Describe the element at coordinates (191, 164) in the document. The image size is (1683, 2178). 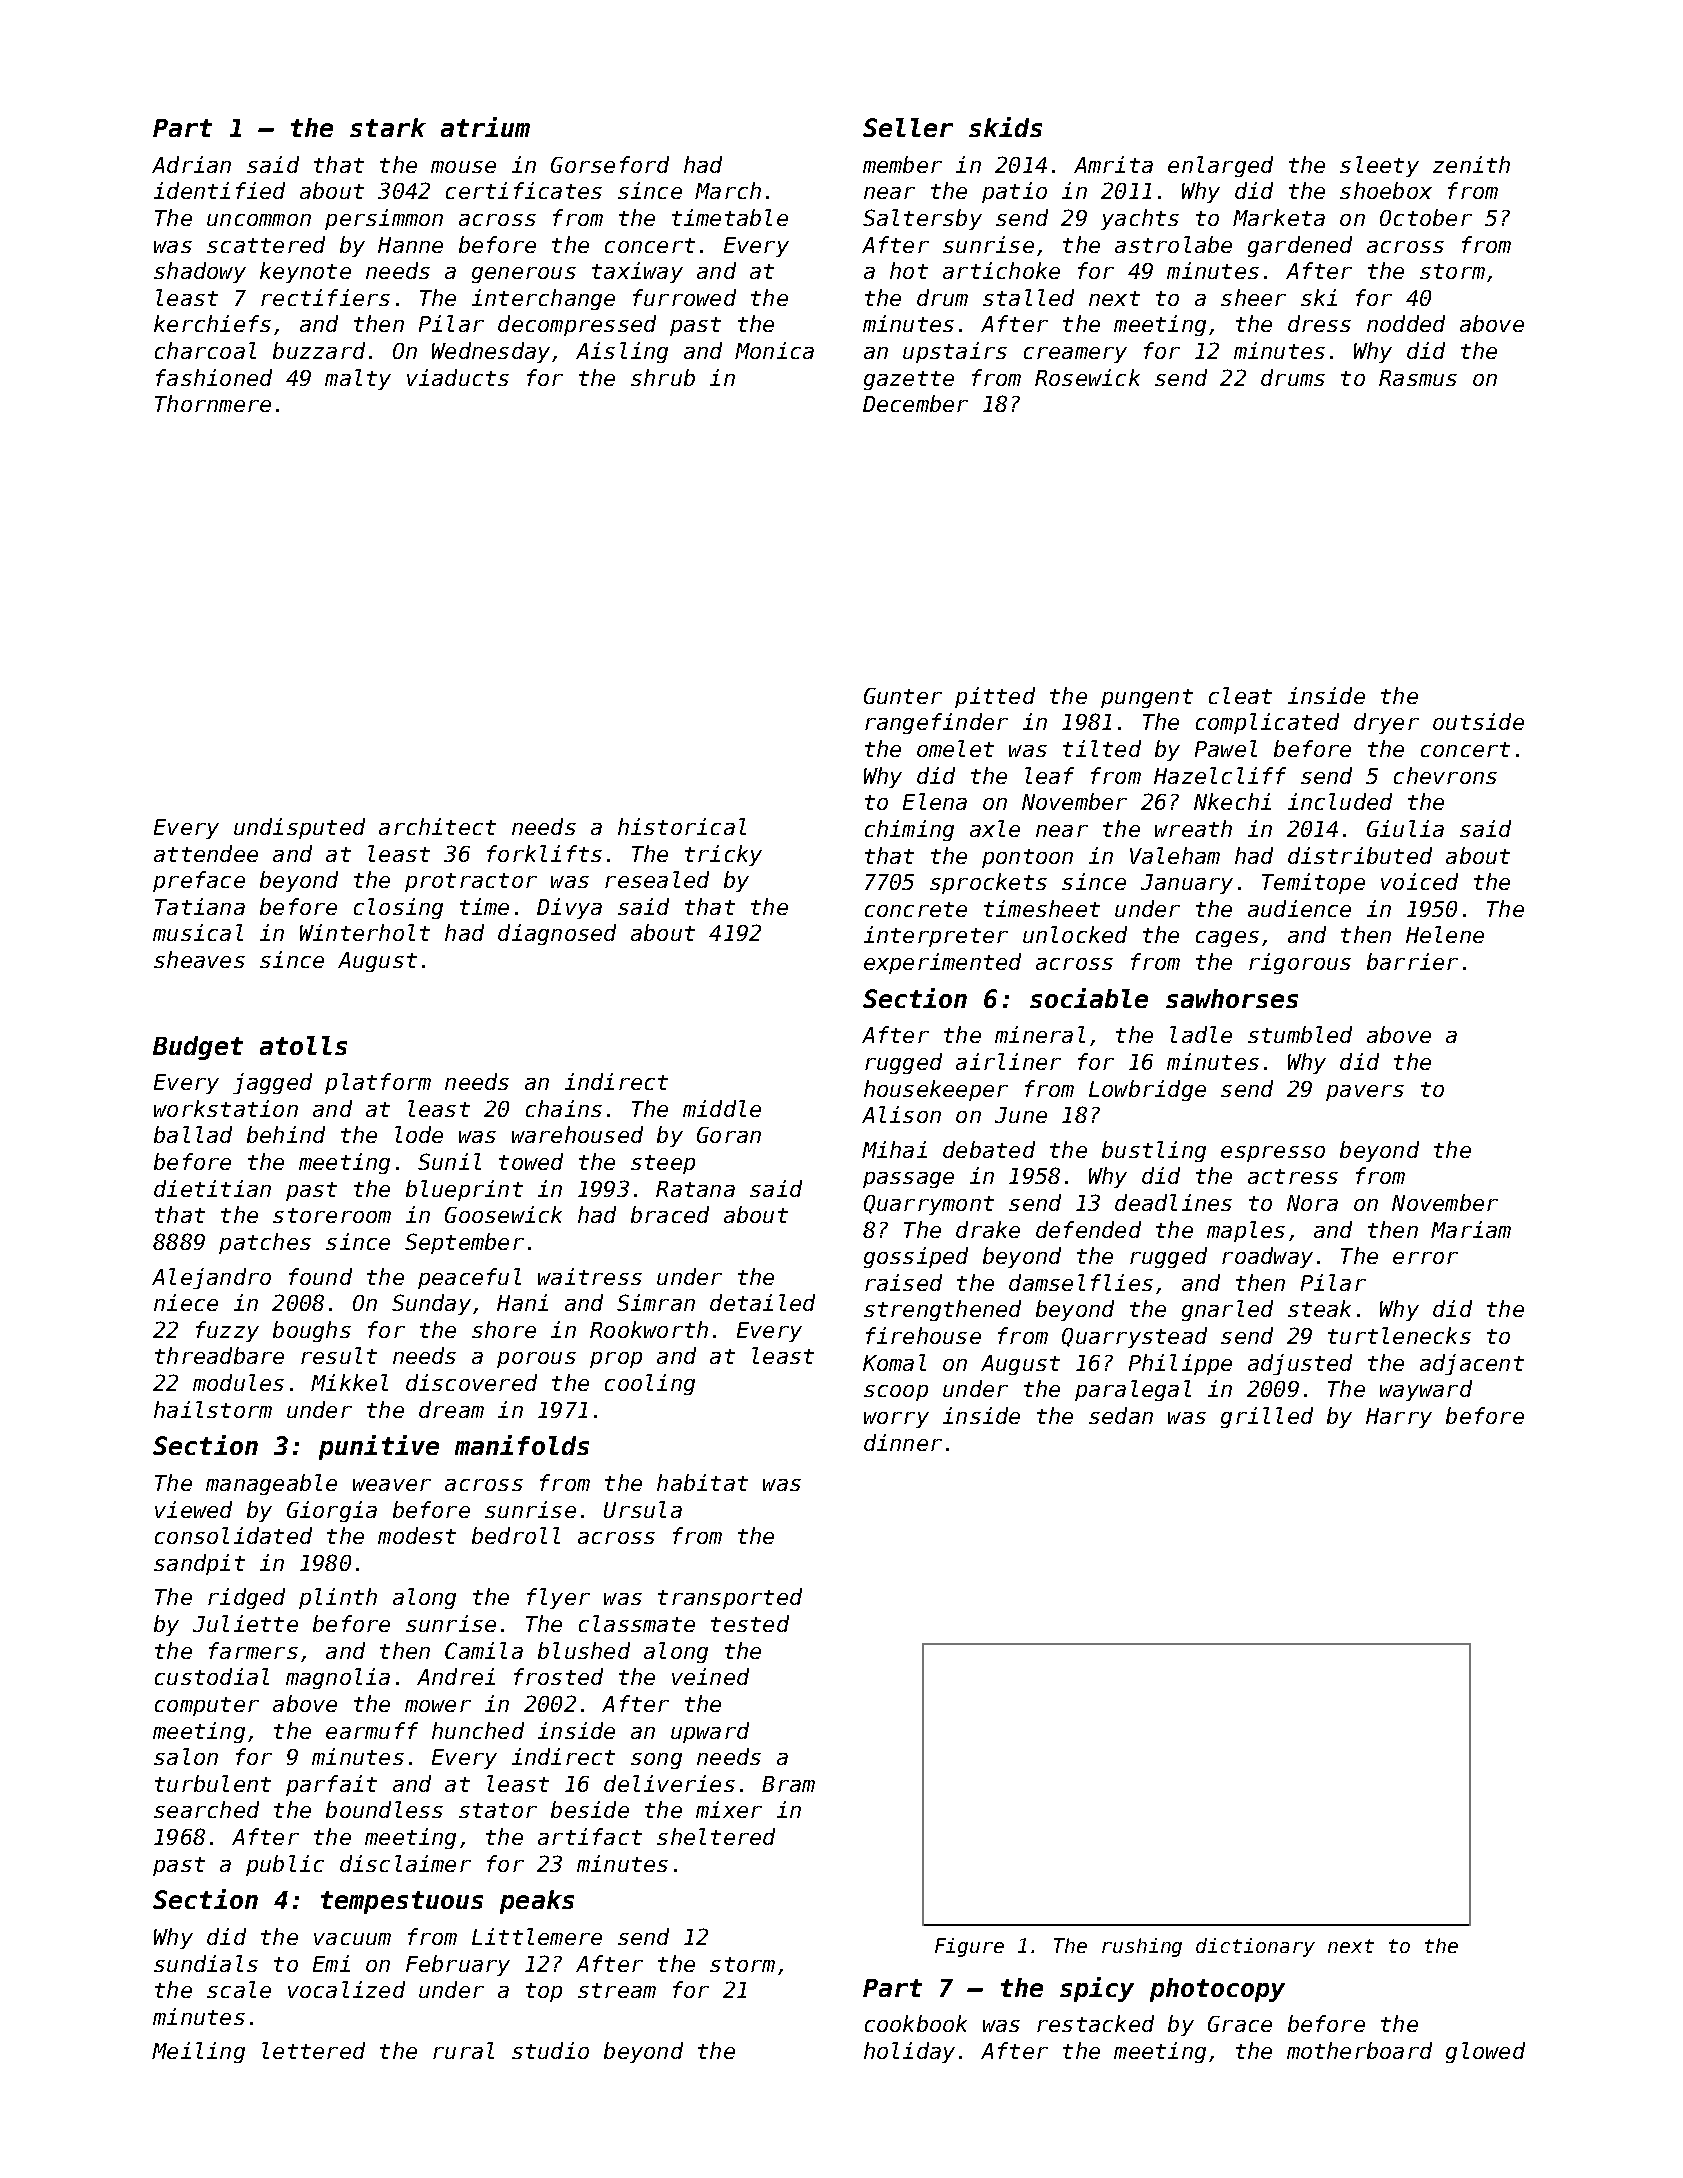
I see `Adrian` at that location.
